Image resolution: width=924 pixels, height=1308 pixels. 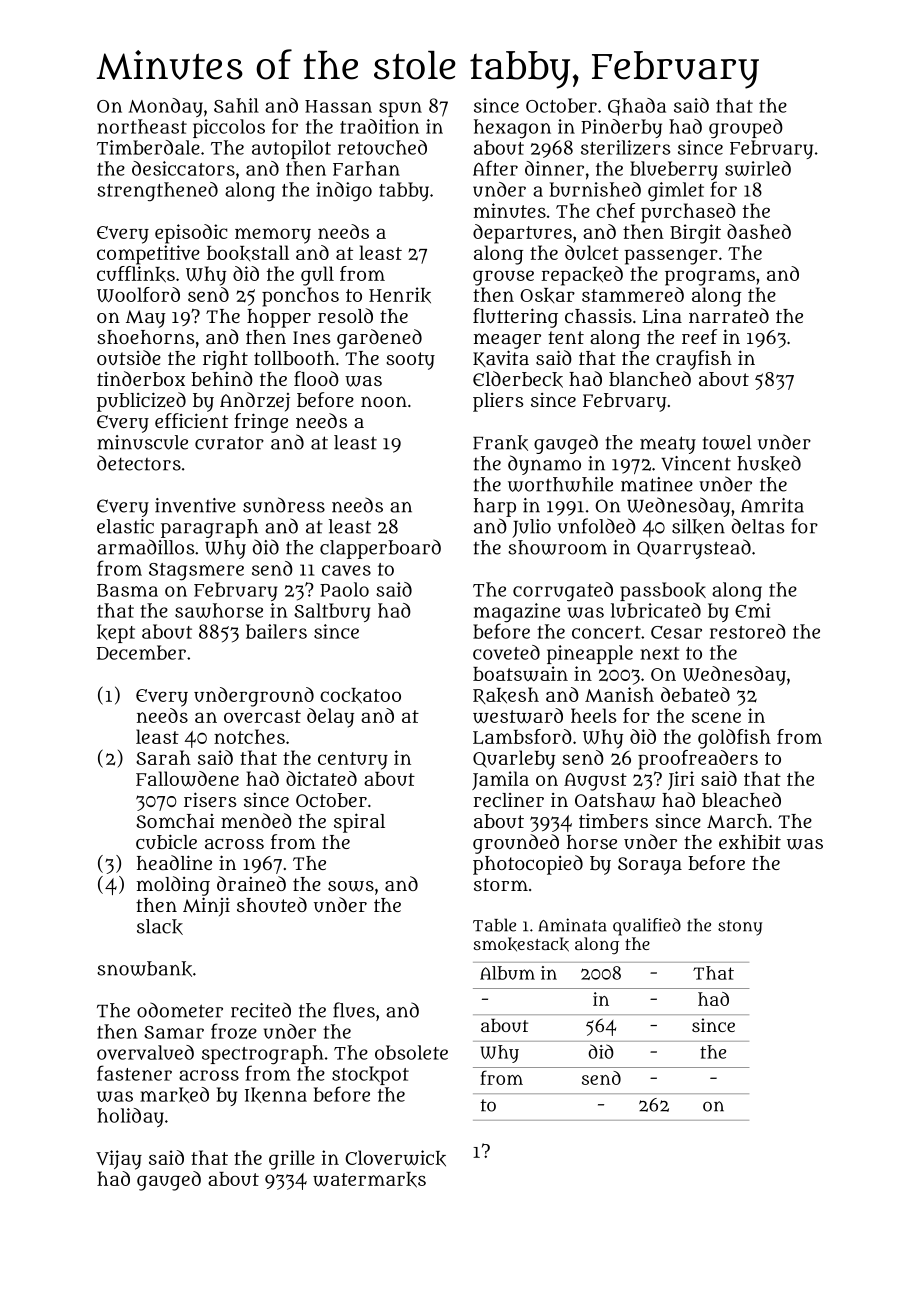 What do you see at coordinates (741, 799) in the image?
I see `bleached` at bounding box center [741, 799].
